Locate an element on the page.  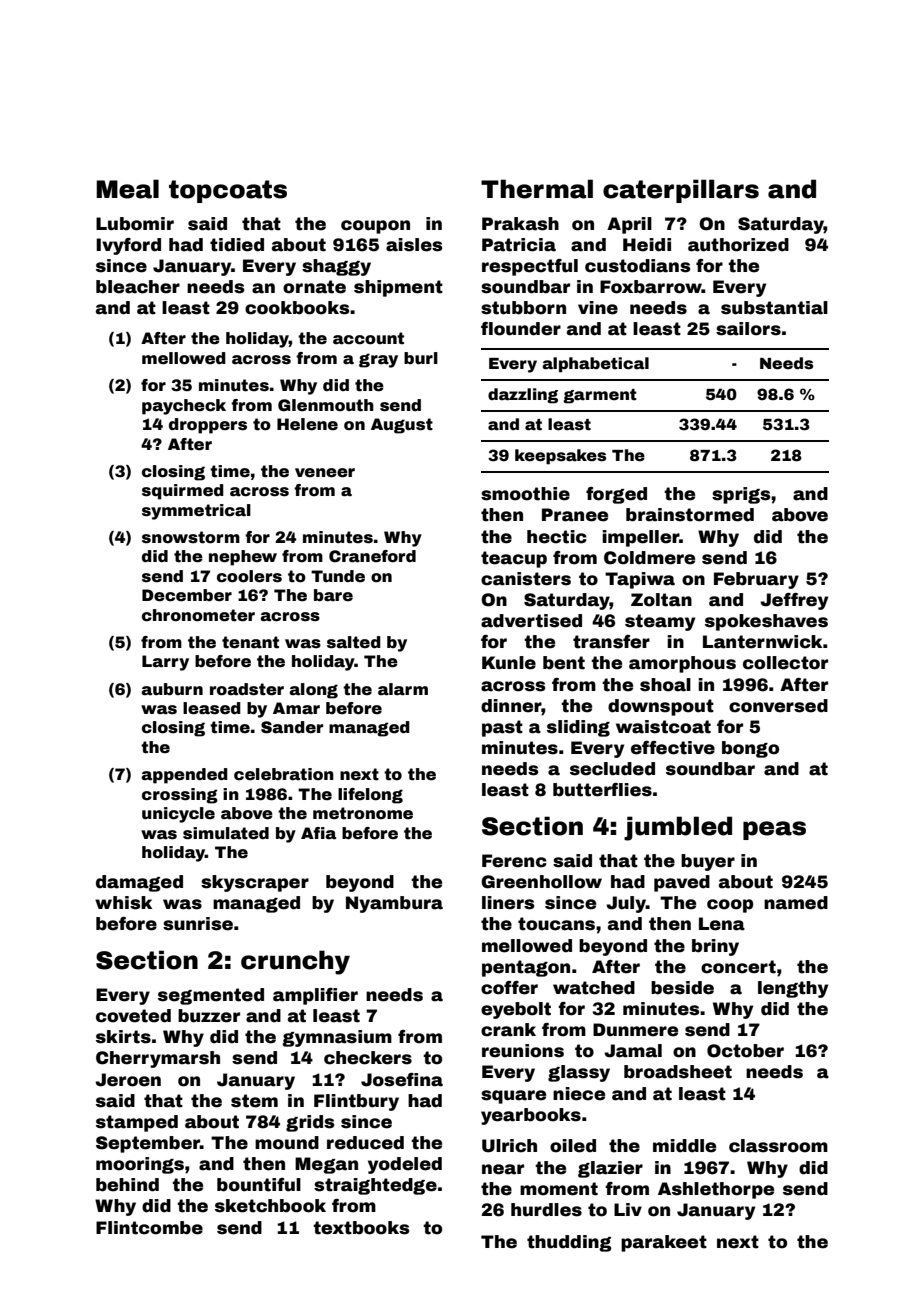
caterpillars is located at coordinates (681, 191).
